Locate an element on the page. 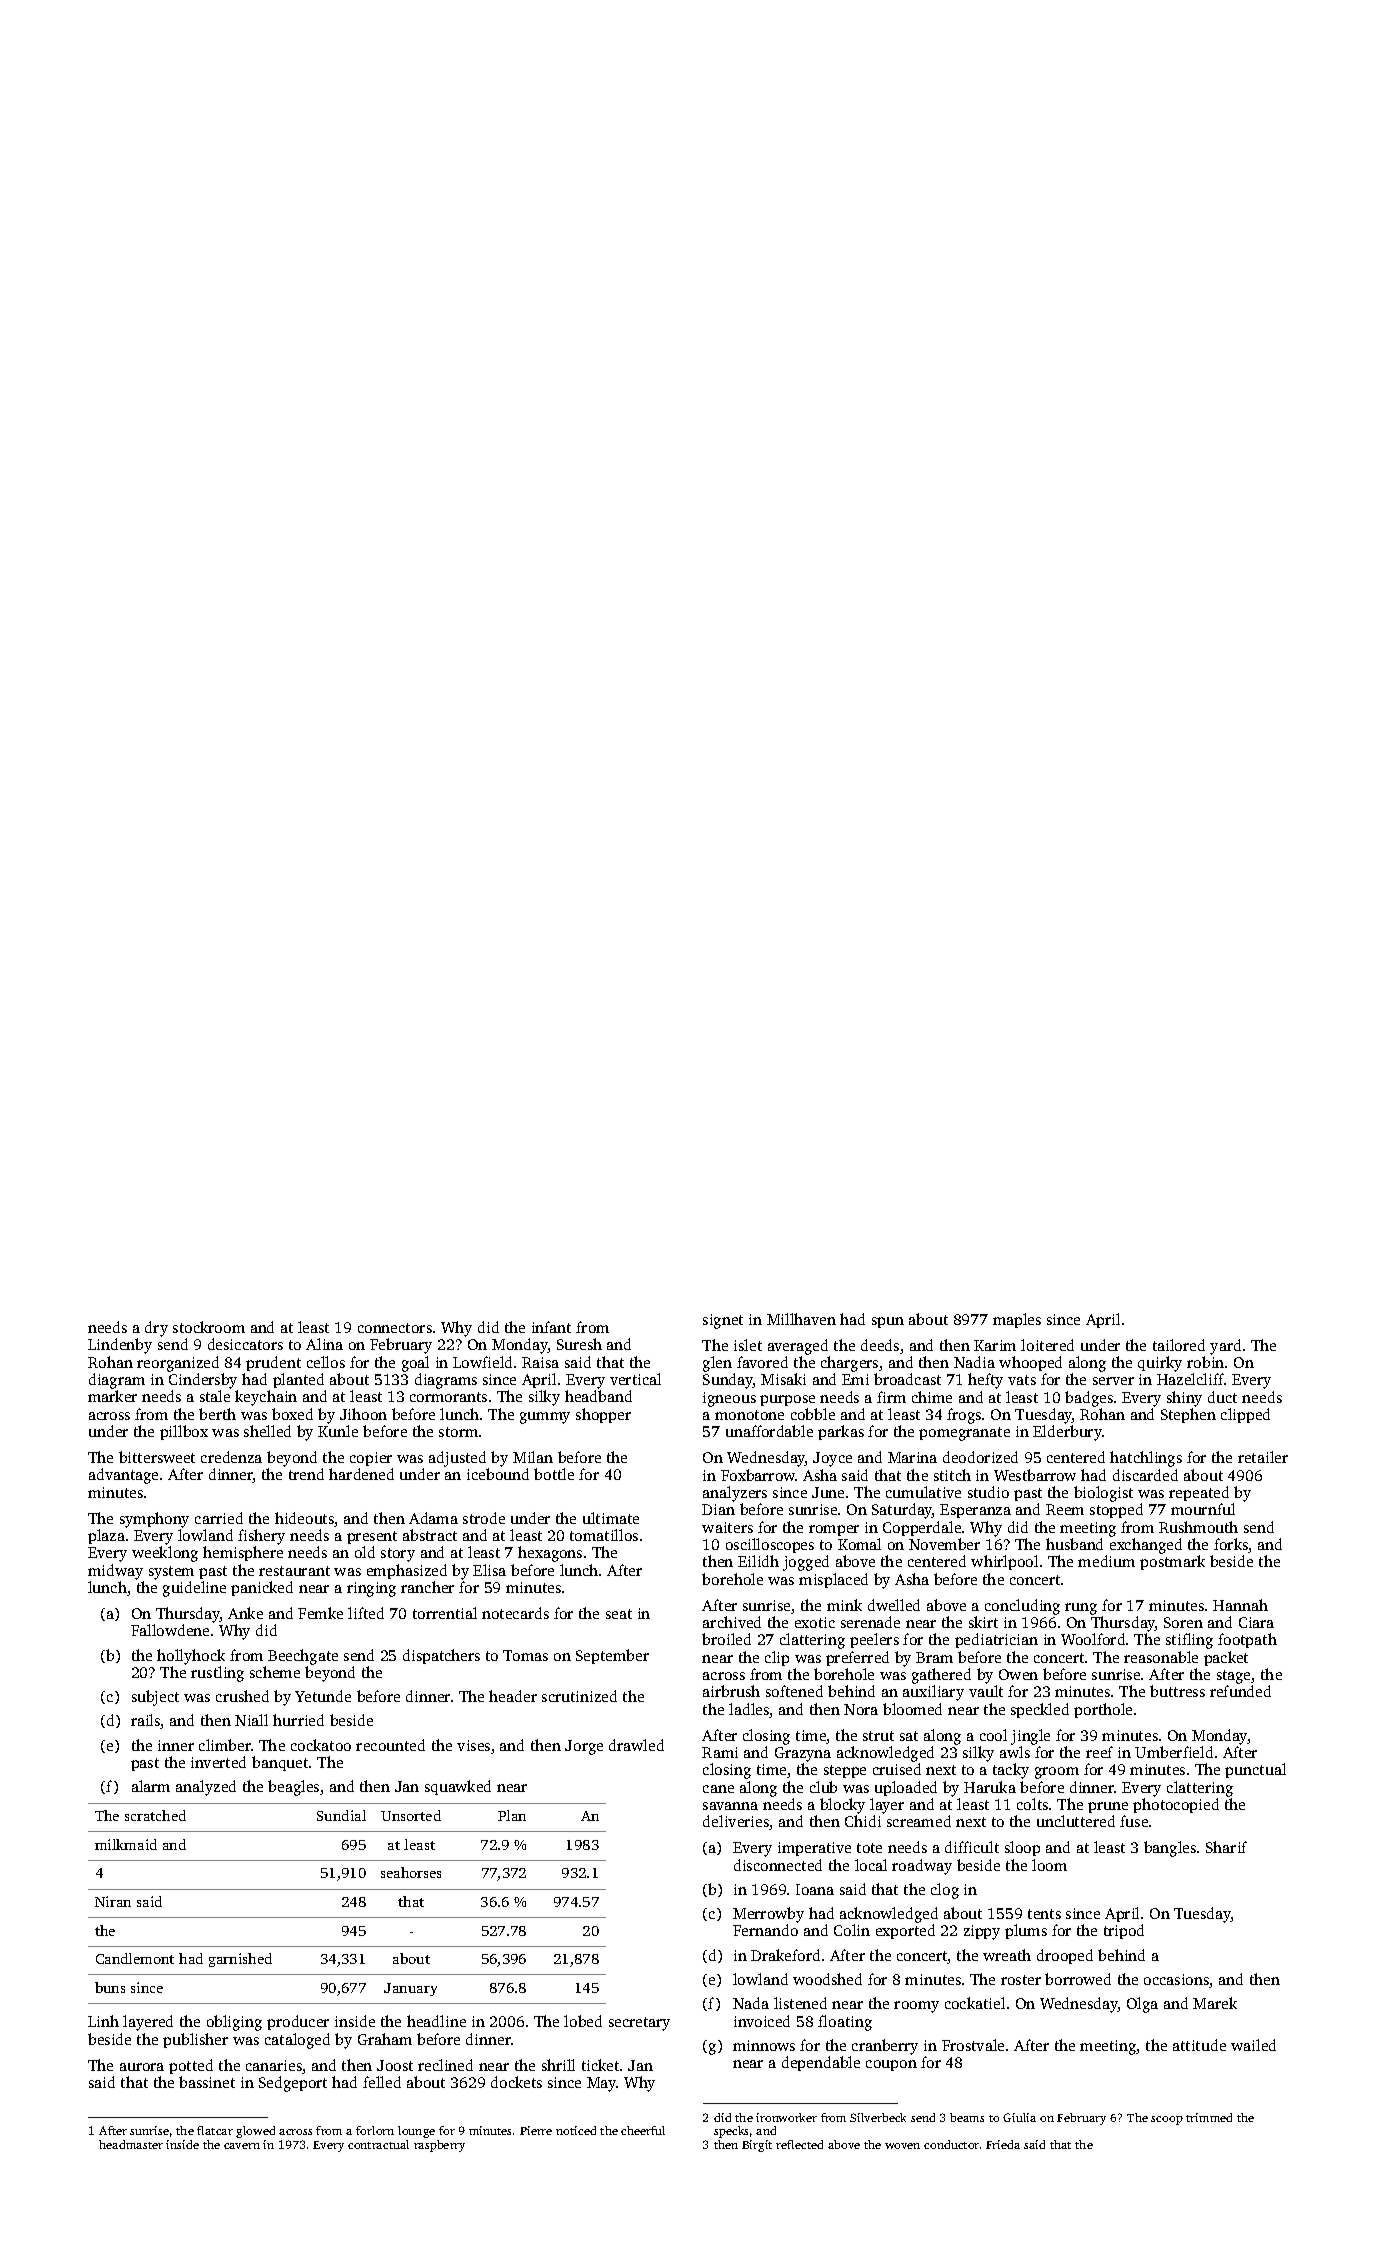 Image resolution: width=1377 pixels, height=2268 pixels. dry is located at coordinates (156, 1329).
